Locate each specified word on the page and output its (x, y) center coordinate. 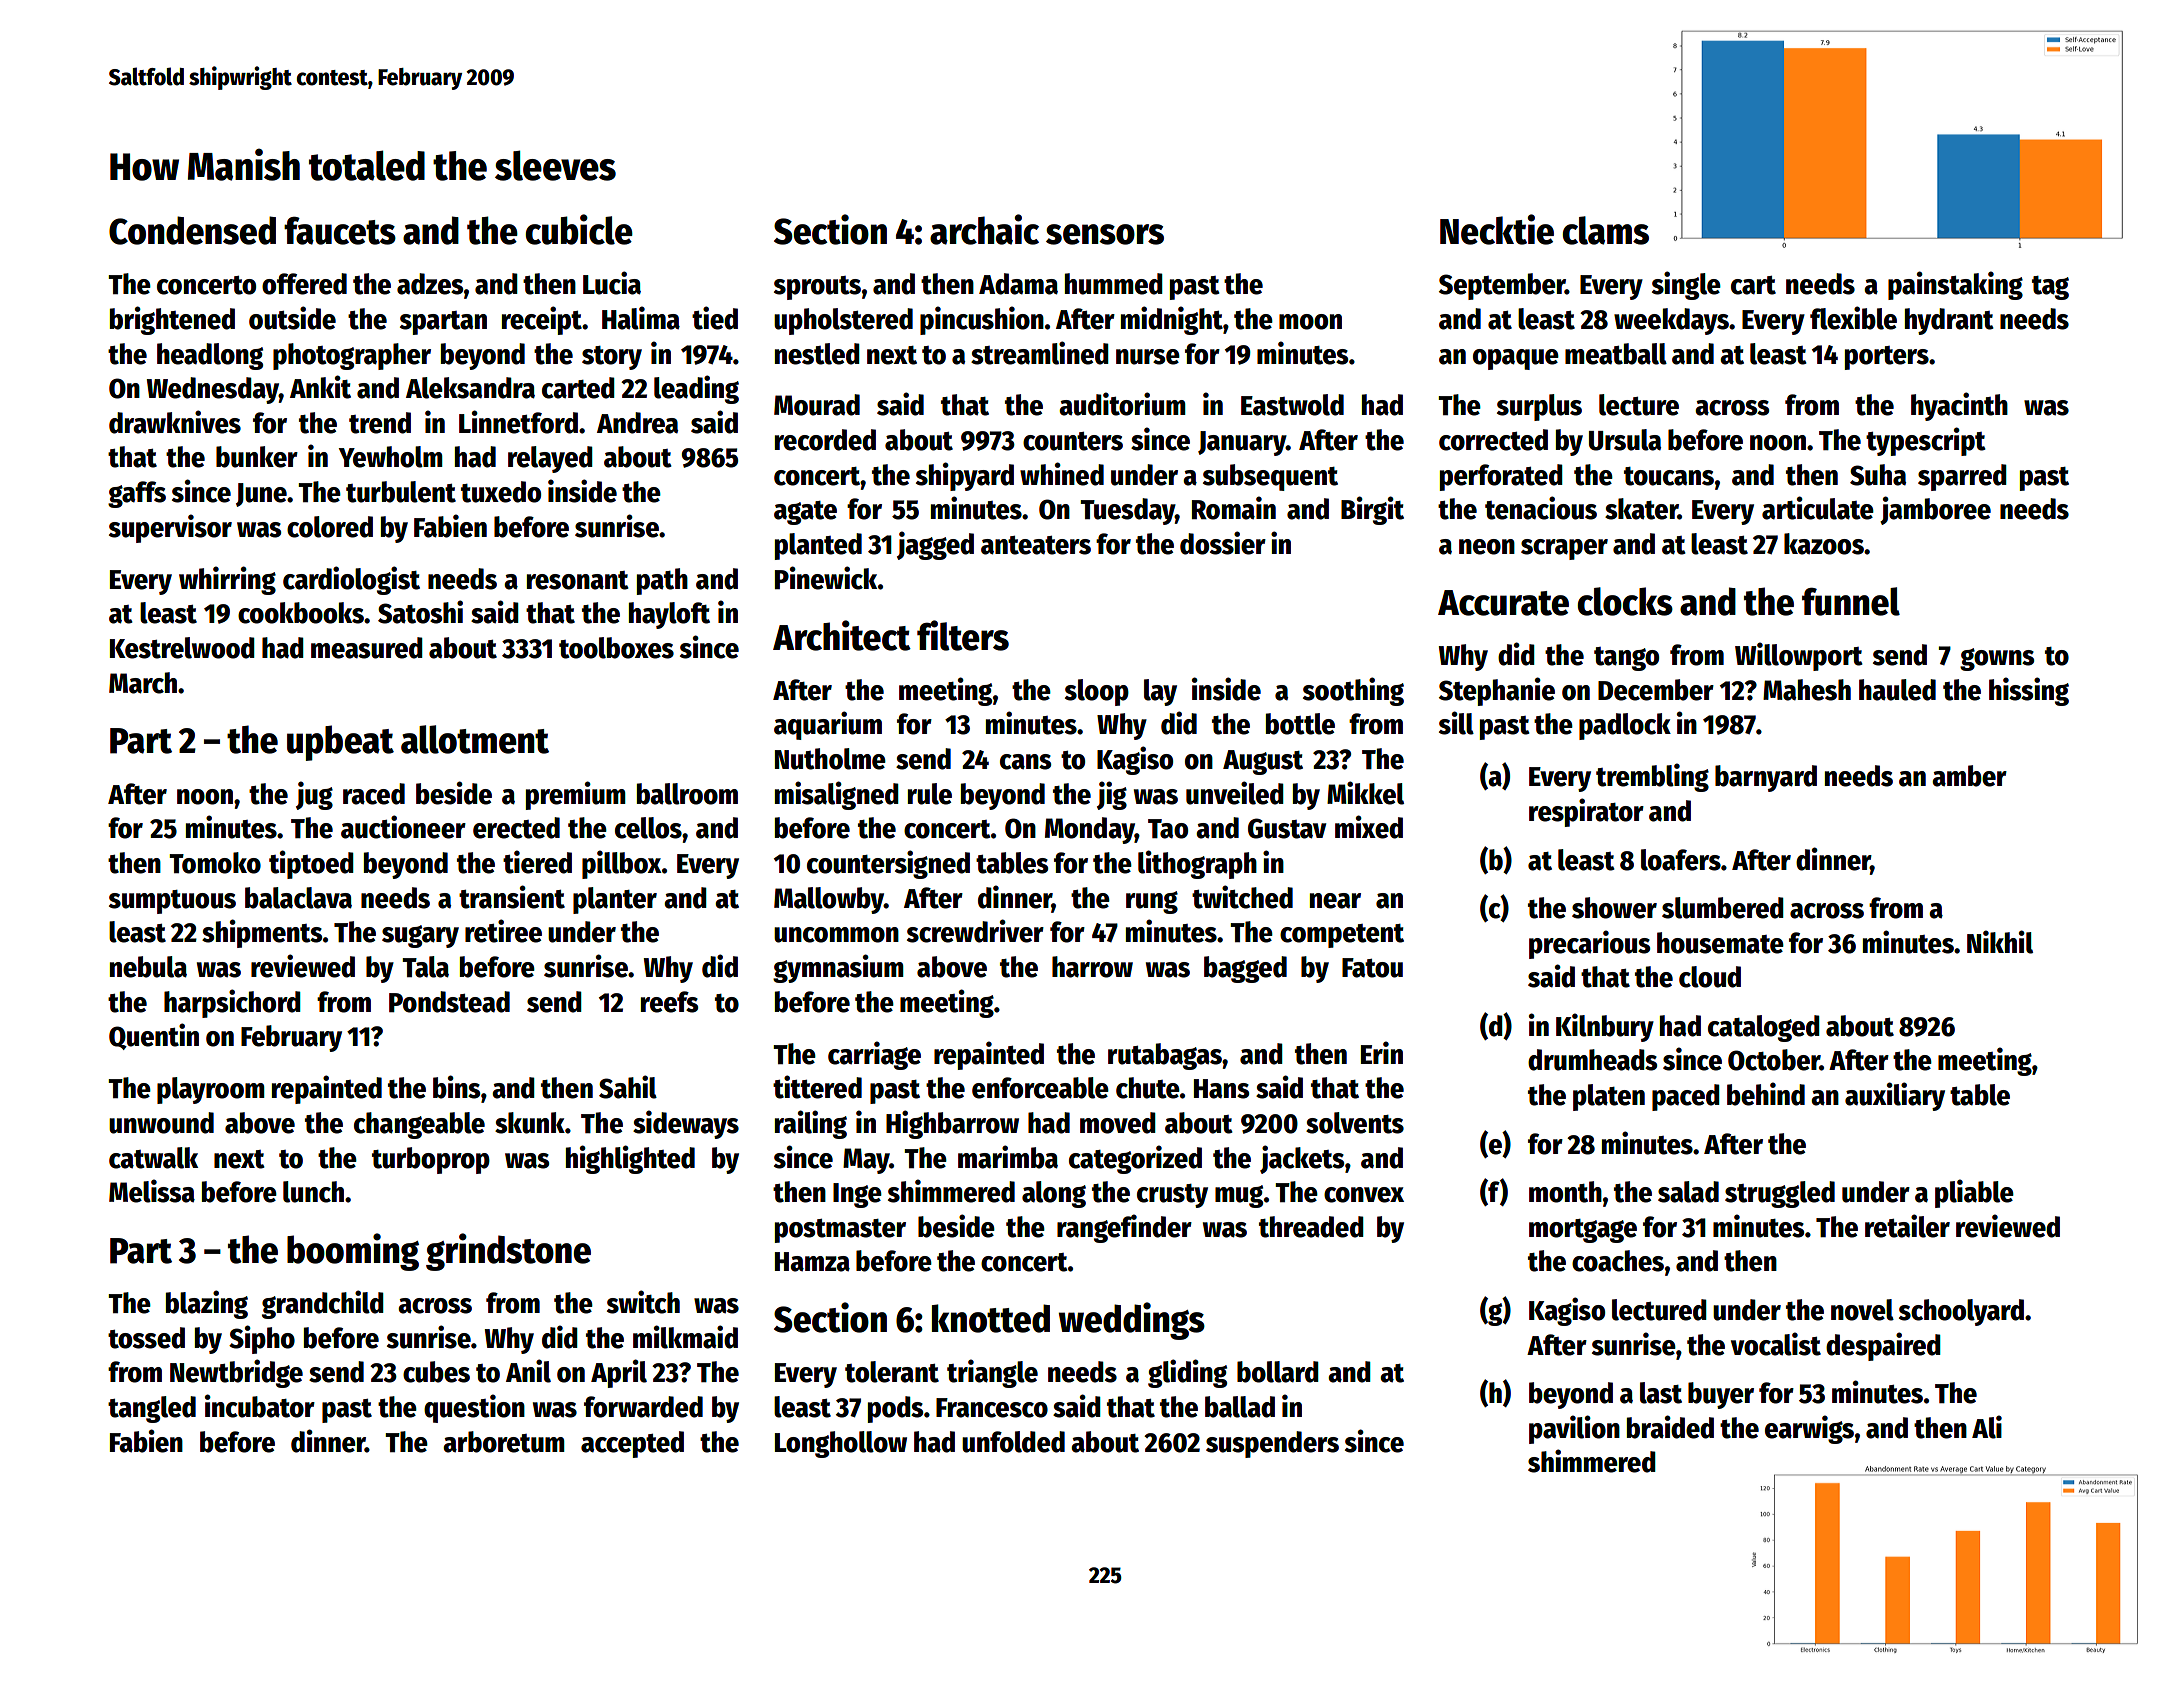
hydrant (1949, 321)
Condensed (192, 230)
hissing (2029, 691)
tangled (152, 1409)
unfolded (1013, 1442)
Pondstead (449, 1002)
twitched (1242, 897)
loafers (1681, 860)
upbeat (340, 743)
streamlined (1040, 353)
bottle (1300, 724)
